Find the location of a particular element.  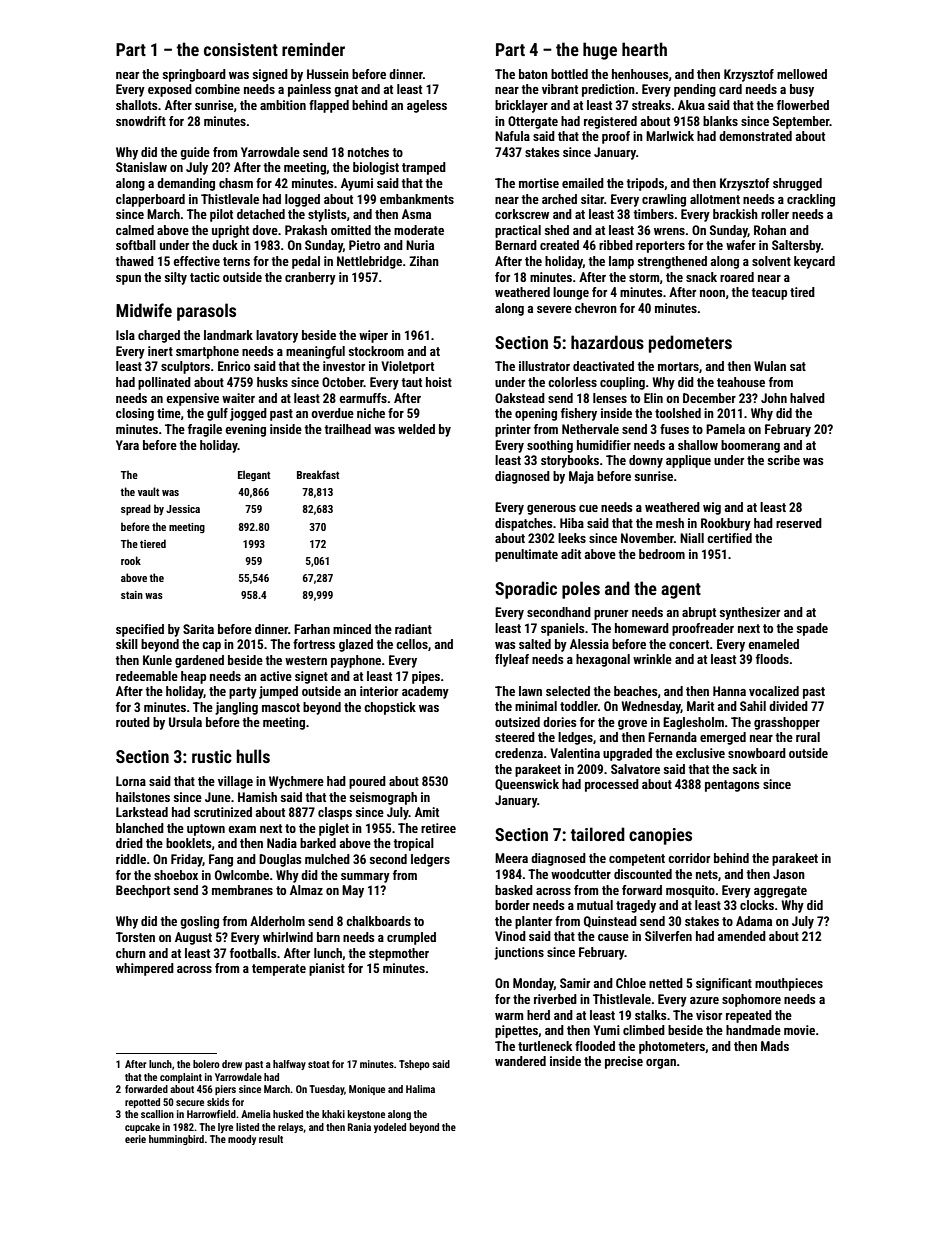

noon is located at coordinates (712, 293).
